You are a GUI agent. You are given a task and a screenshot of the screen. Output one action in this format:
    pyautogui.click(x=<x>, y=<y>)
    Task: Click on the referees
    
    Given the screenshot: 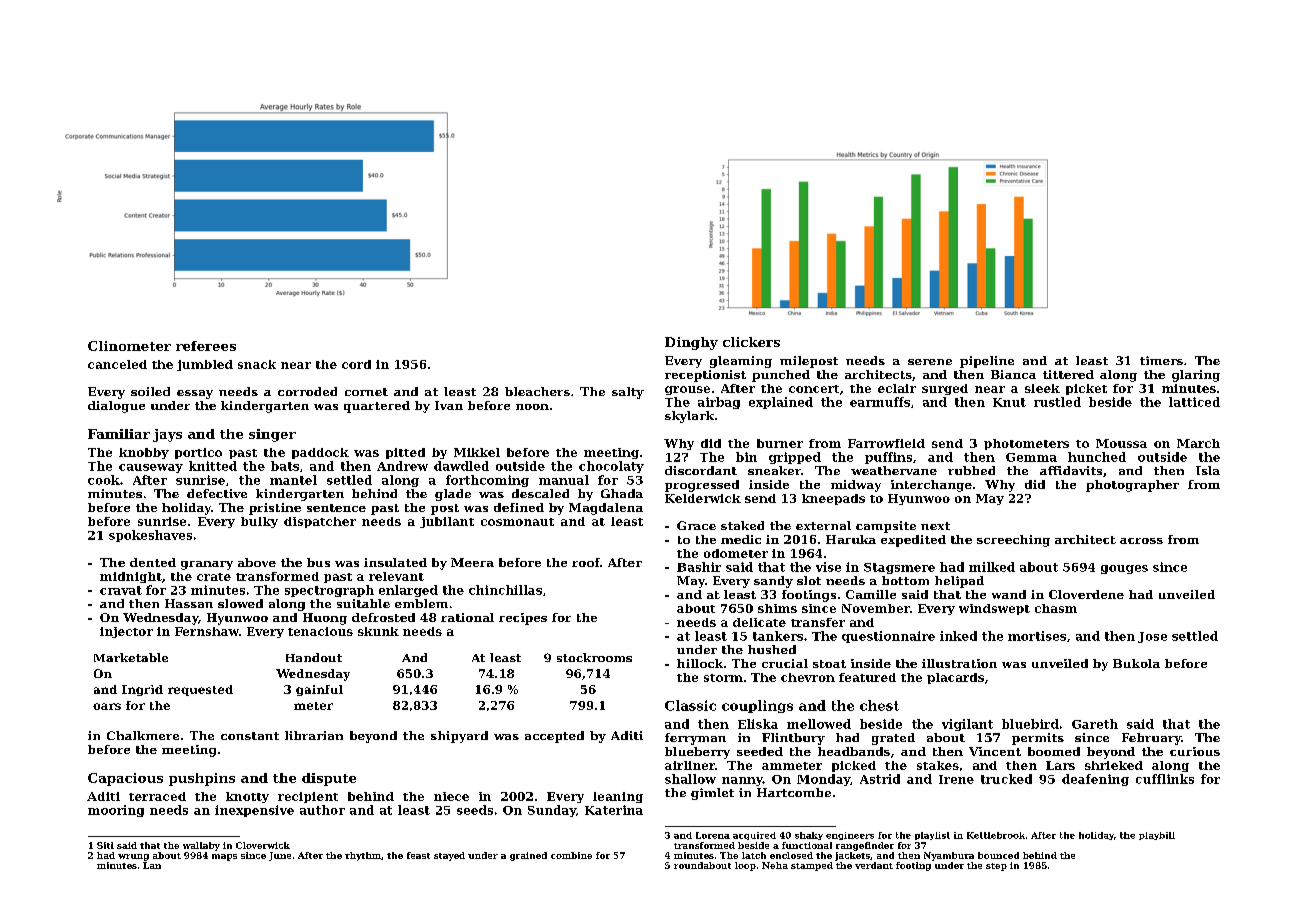 What is the action you would take?
    pyautogui.click(x=206, y=346)
